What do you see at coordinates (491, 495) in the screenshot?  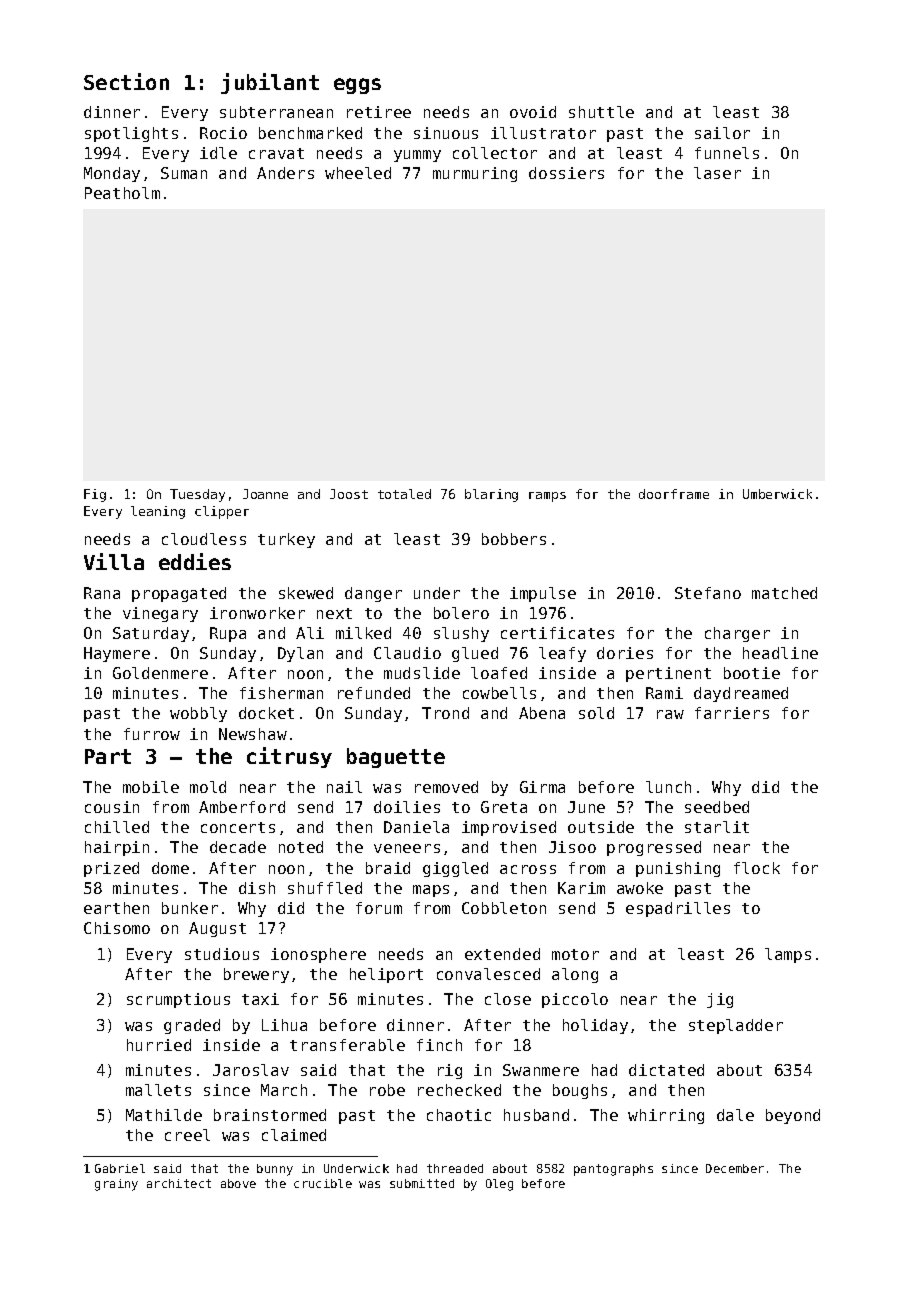 I see `blaring` at bounding box center [491, 495].
